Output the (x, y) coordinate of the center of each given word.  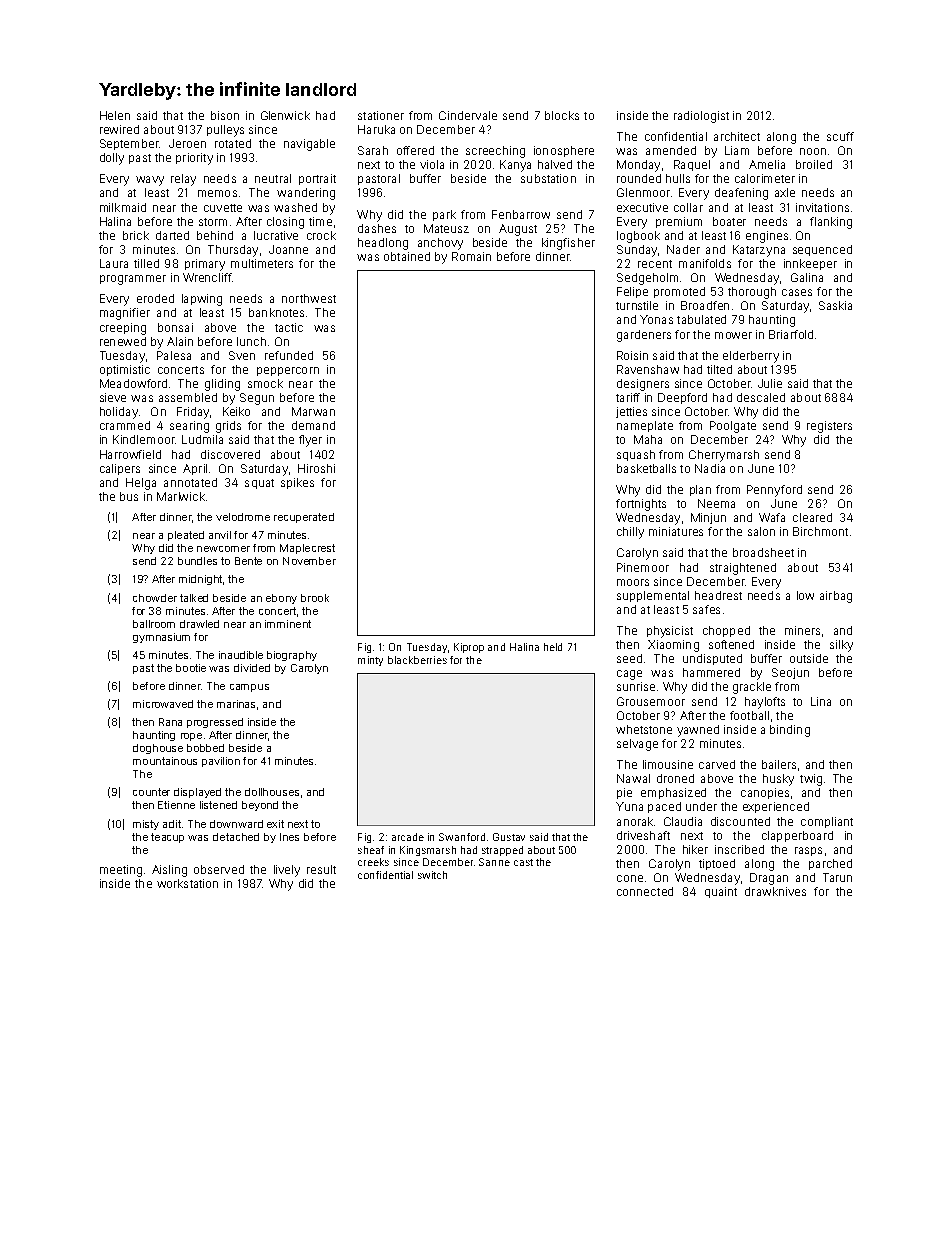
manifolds (705, 263)
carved (717, 764)
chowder (155, 598)
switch (432, 875)
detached (236, 837)
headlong (383, 244)
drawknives (775, 891)
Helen (115, 115)
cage (629, 675)
